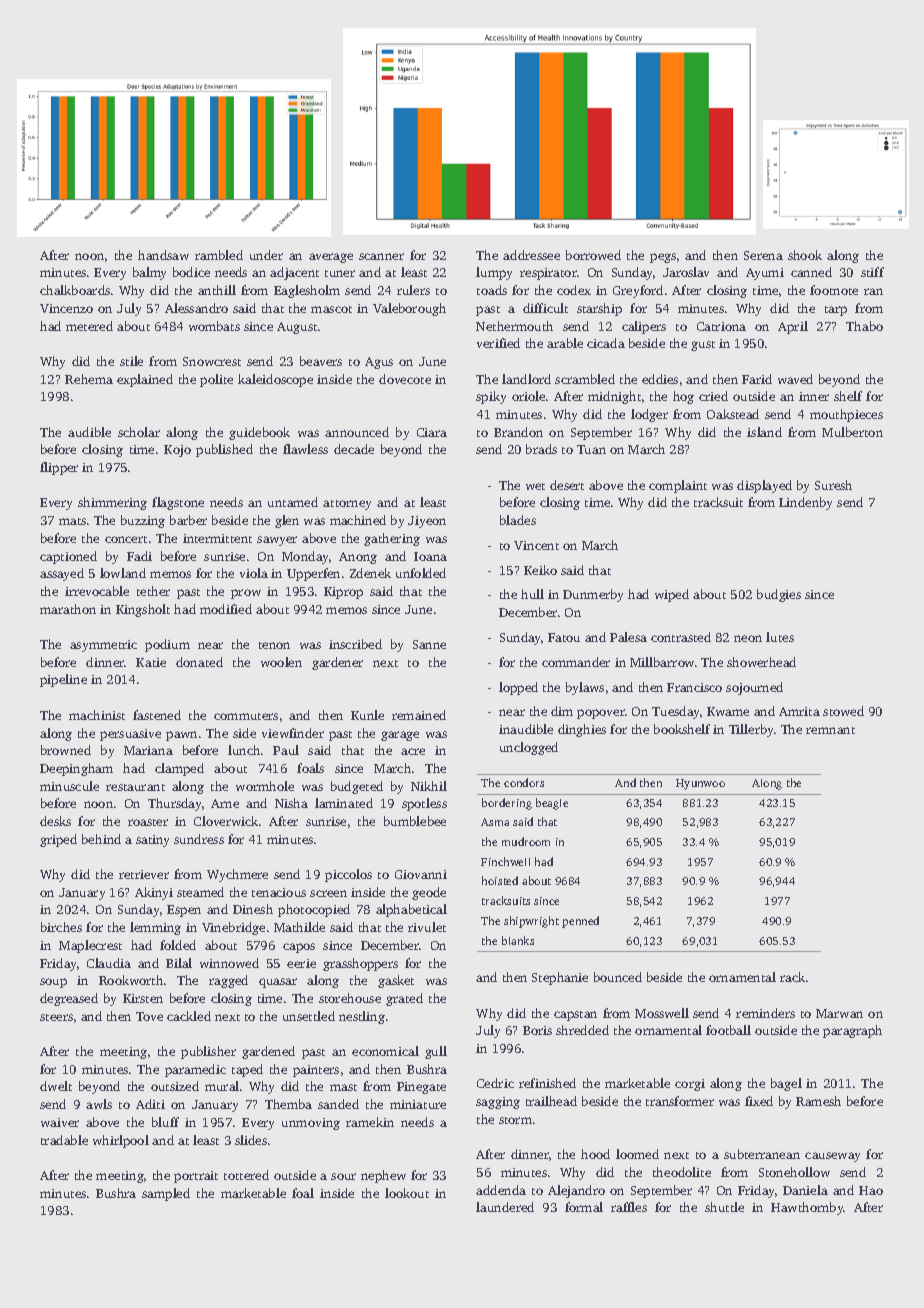 The width and height of the document is (924, 1308). Describe the element at coordinates (779, 595) in the document. I see `budgies` at that location.
